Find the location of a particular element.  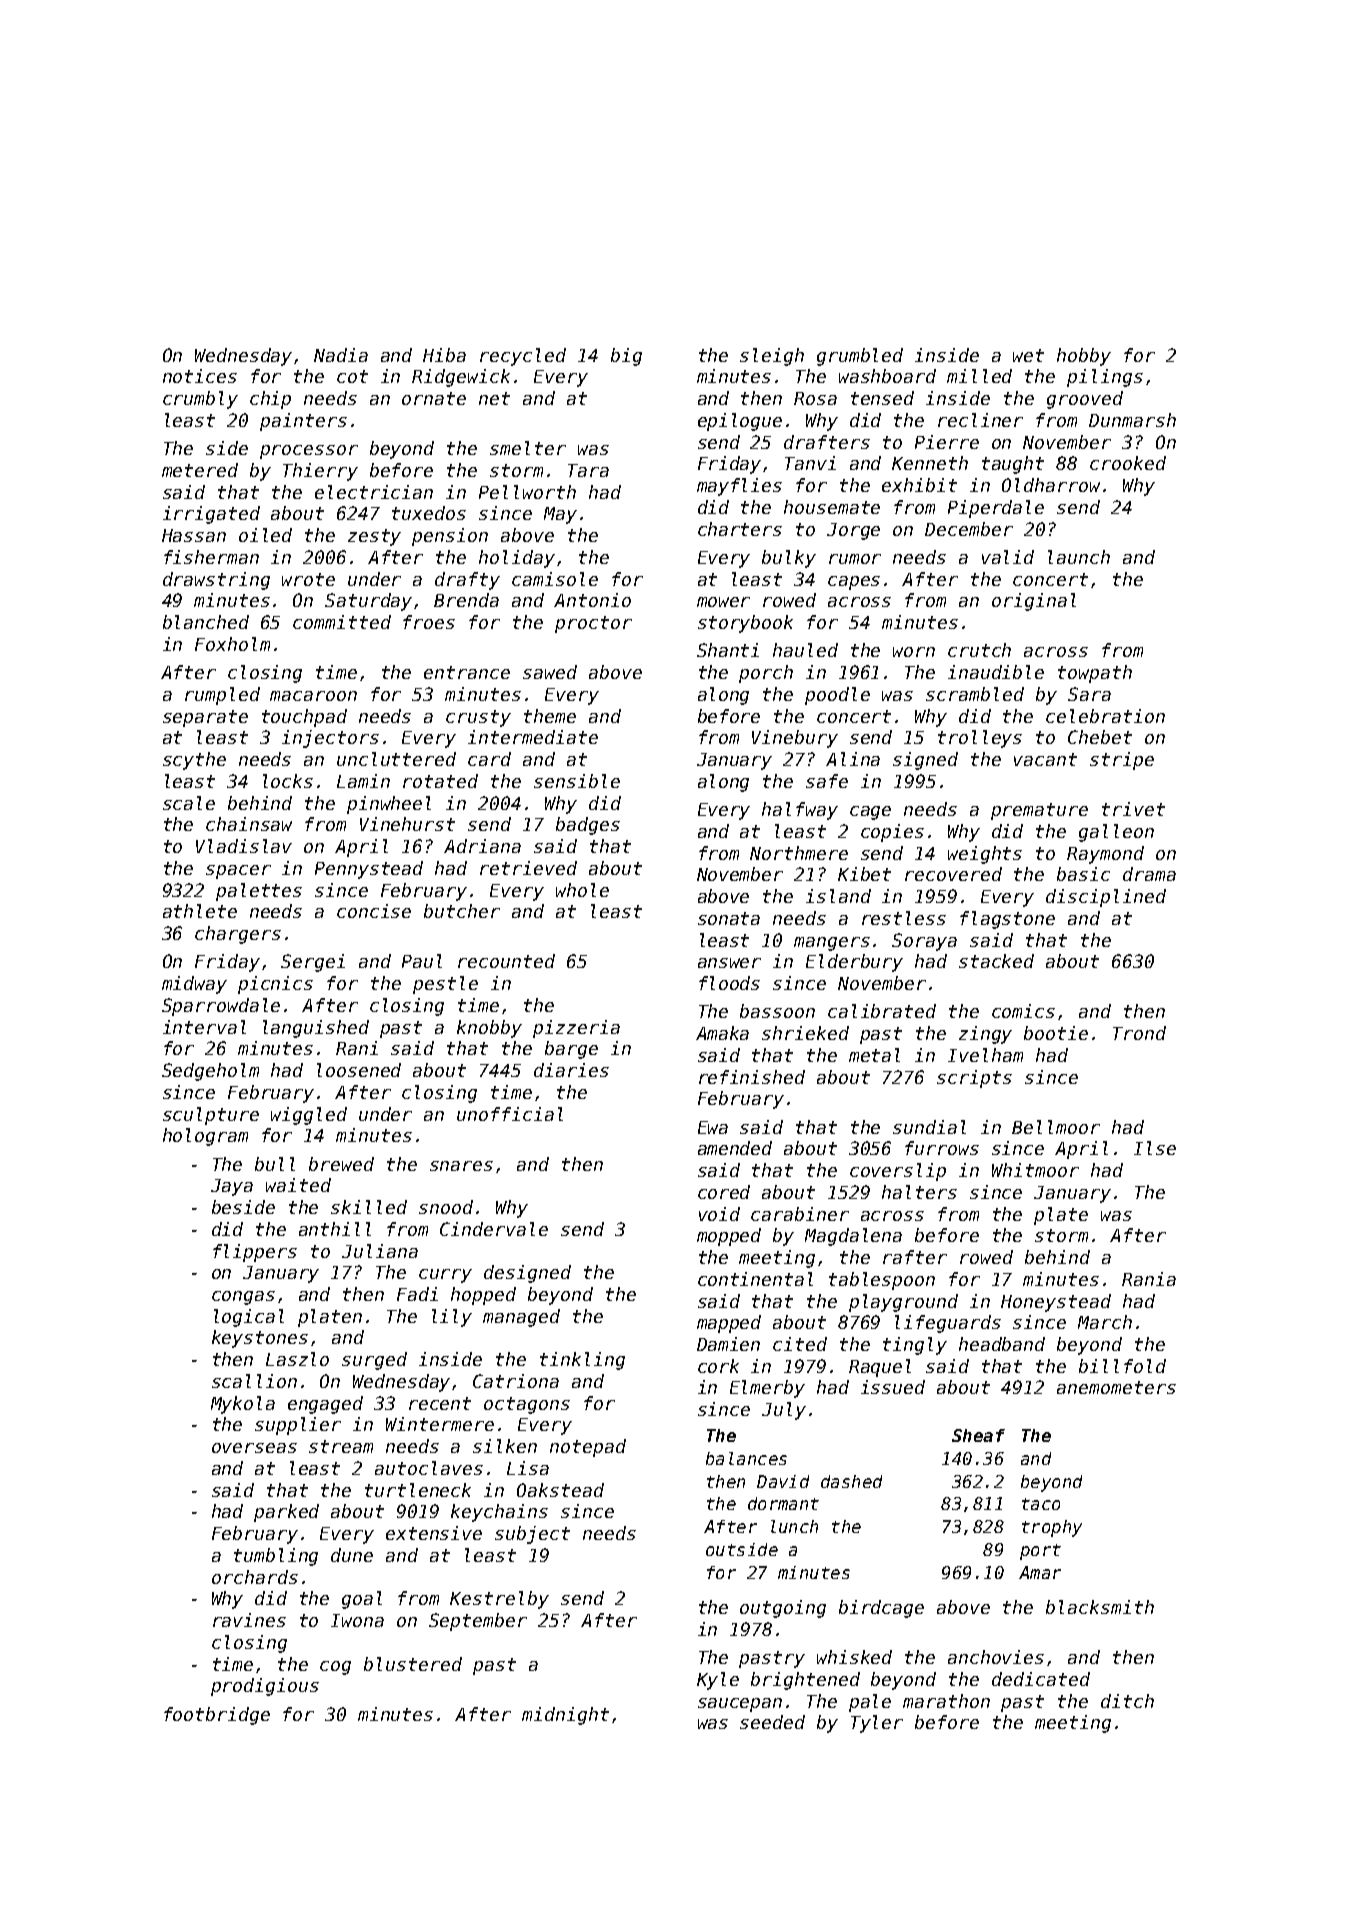

badges is located at coordinates (588, 826).
